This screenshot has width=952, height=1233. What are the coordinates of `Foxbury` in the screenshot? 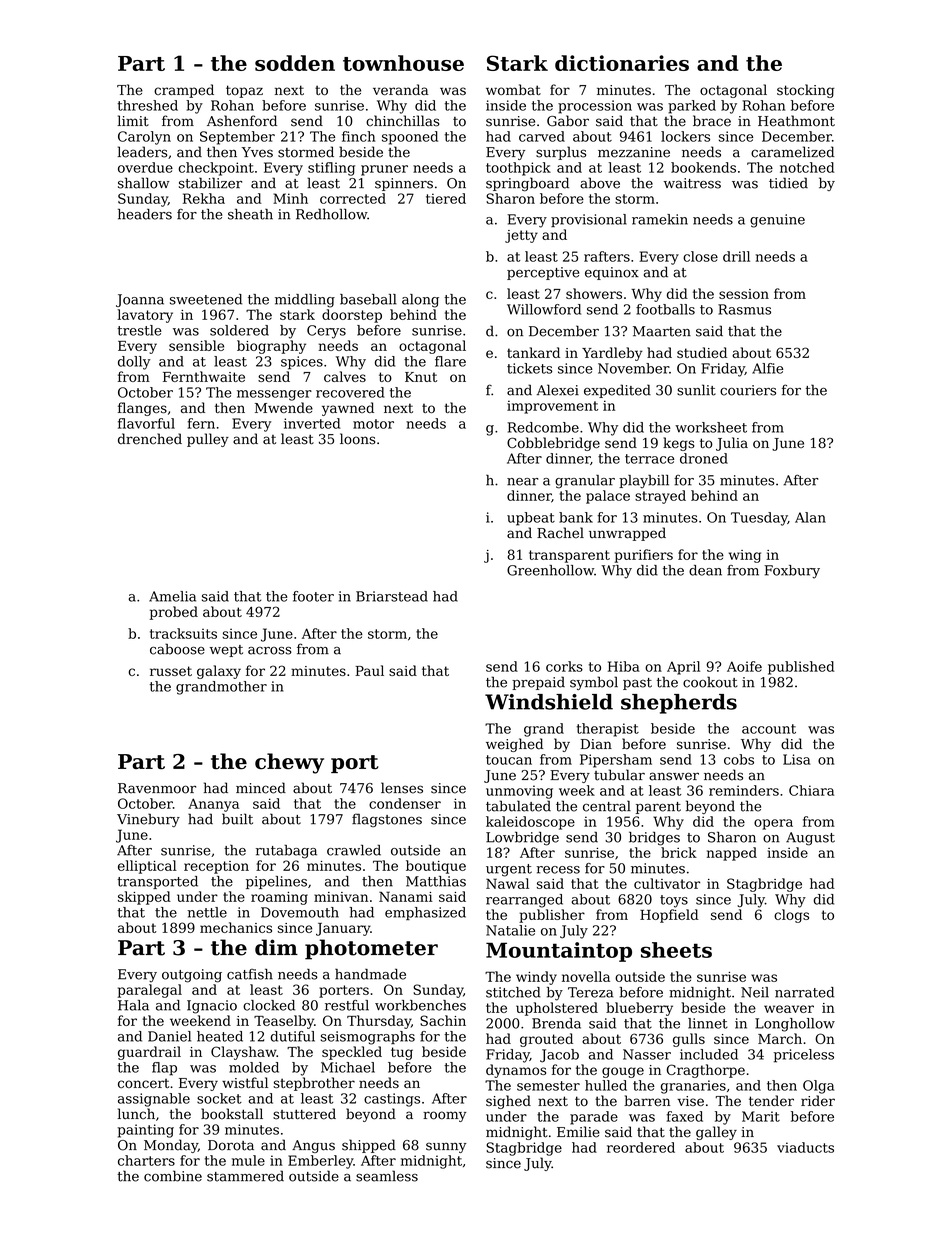 It's located at (792, 572).
